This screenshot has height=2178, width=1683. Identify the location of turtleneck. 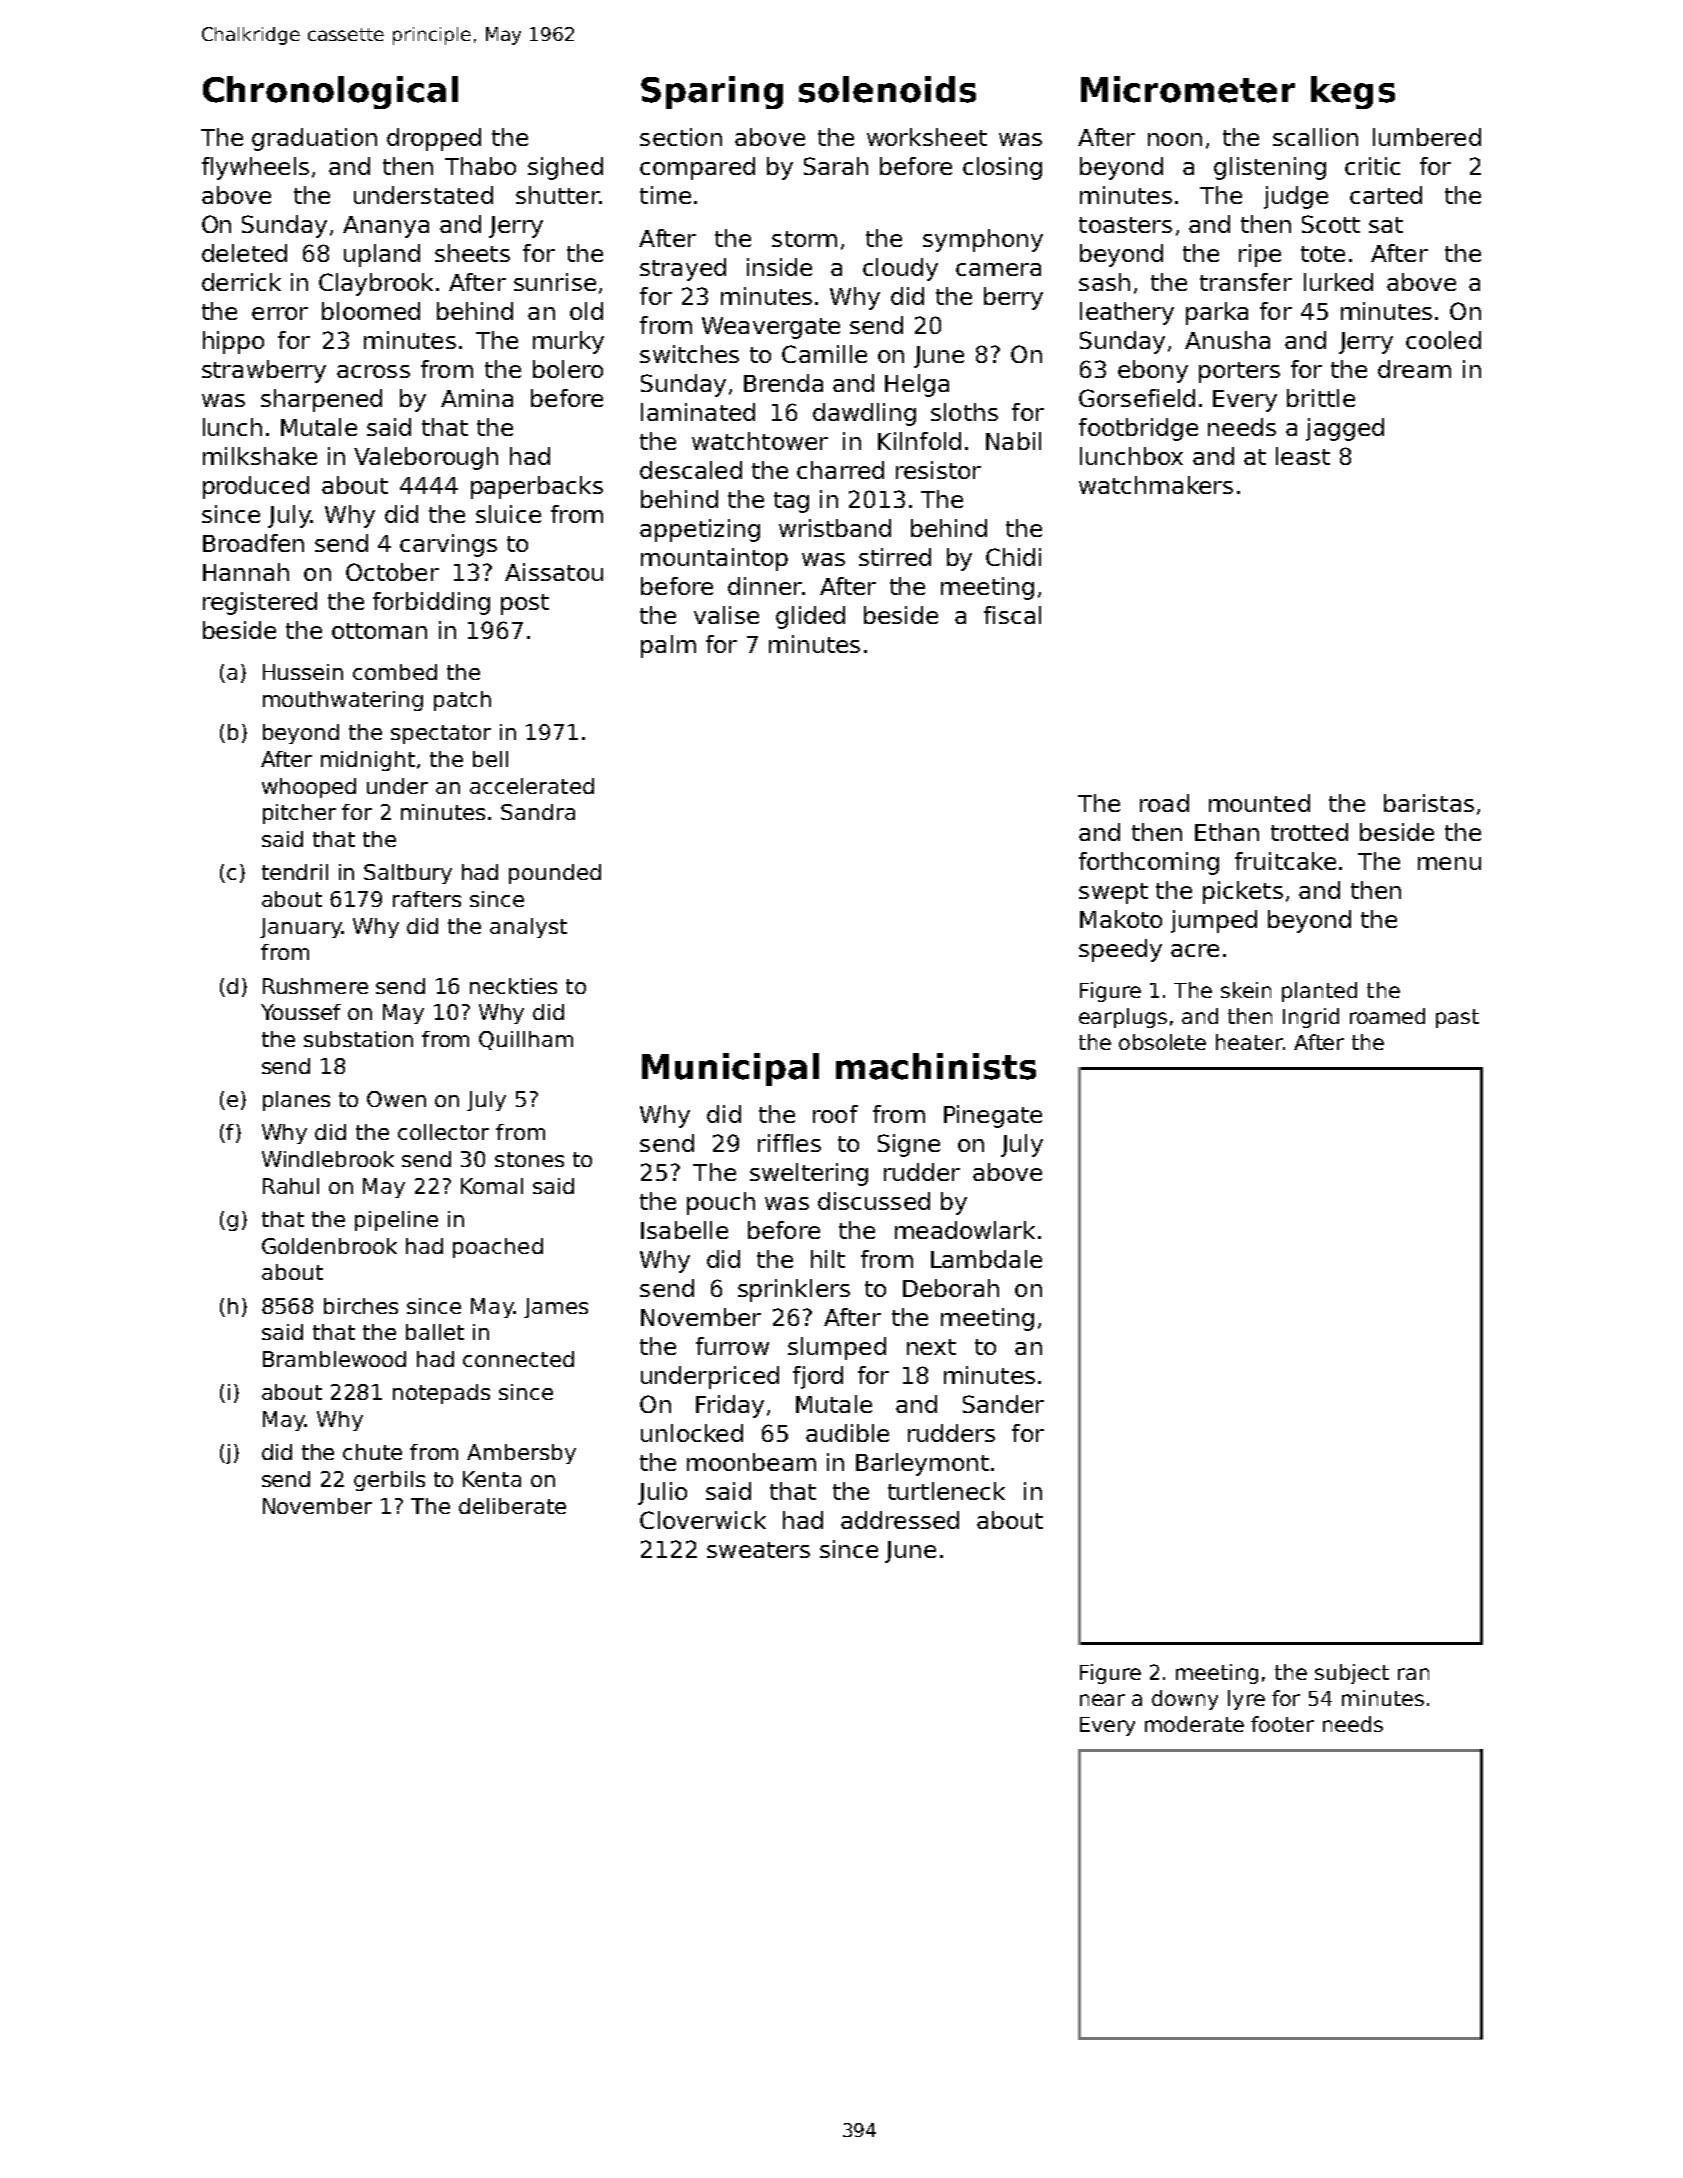
(946, 1491).
